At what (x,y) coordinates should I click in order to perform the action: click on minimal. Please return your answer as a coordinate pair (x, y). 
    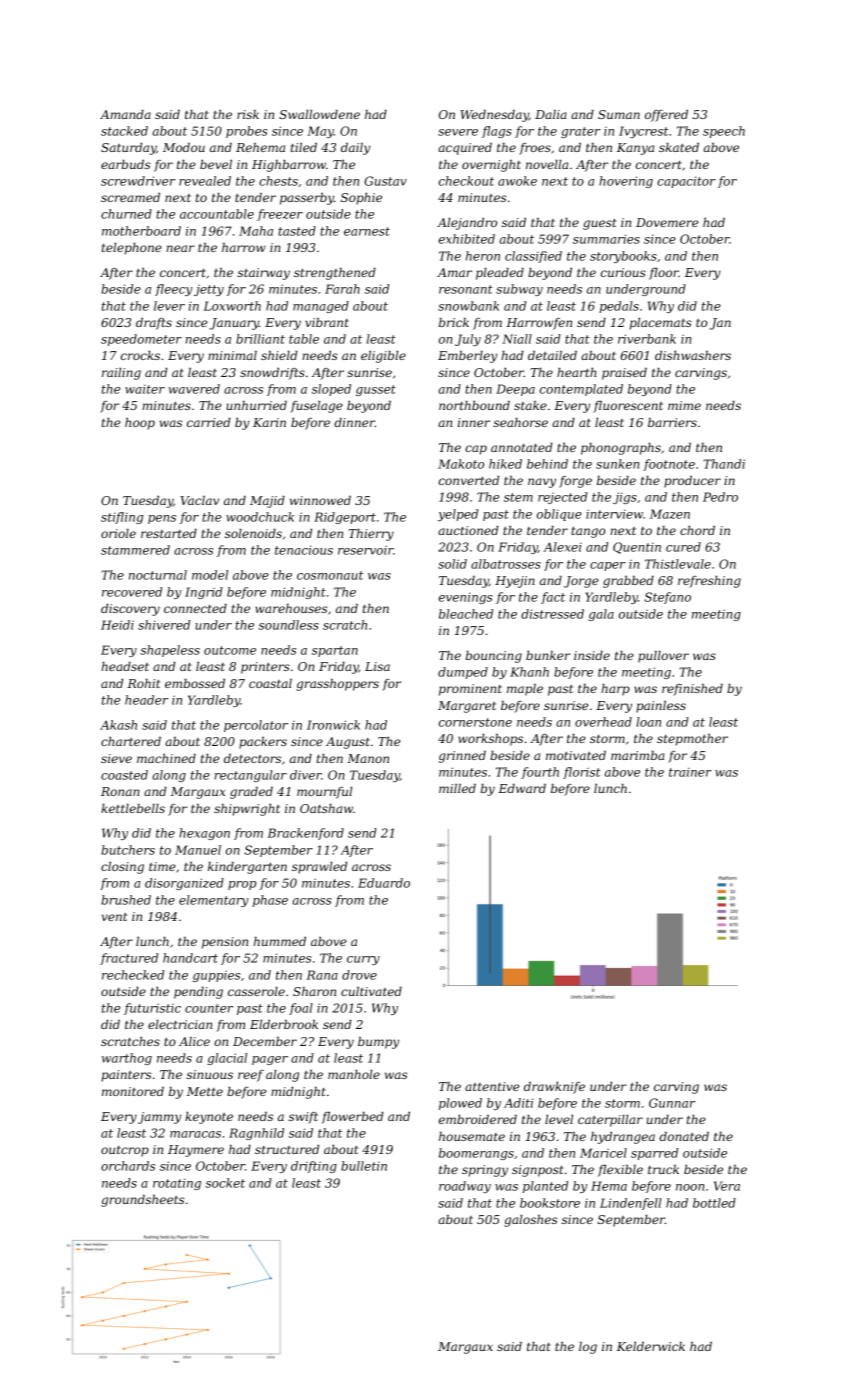
    Looking at the image, I should click on (232, 355).
